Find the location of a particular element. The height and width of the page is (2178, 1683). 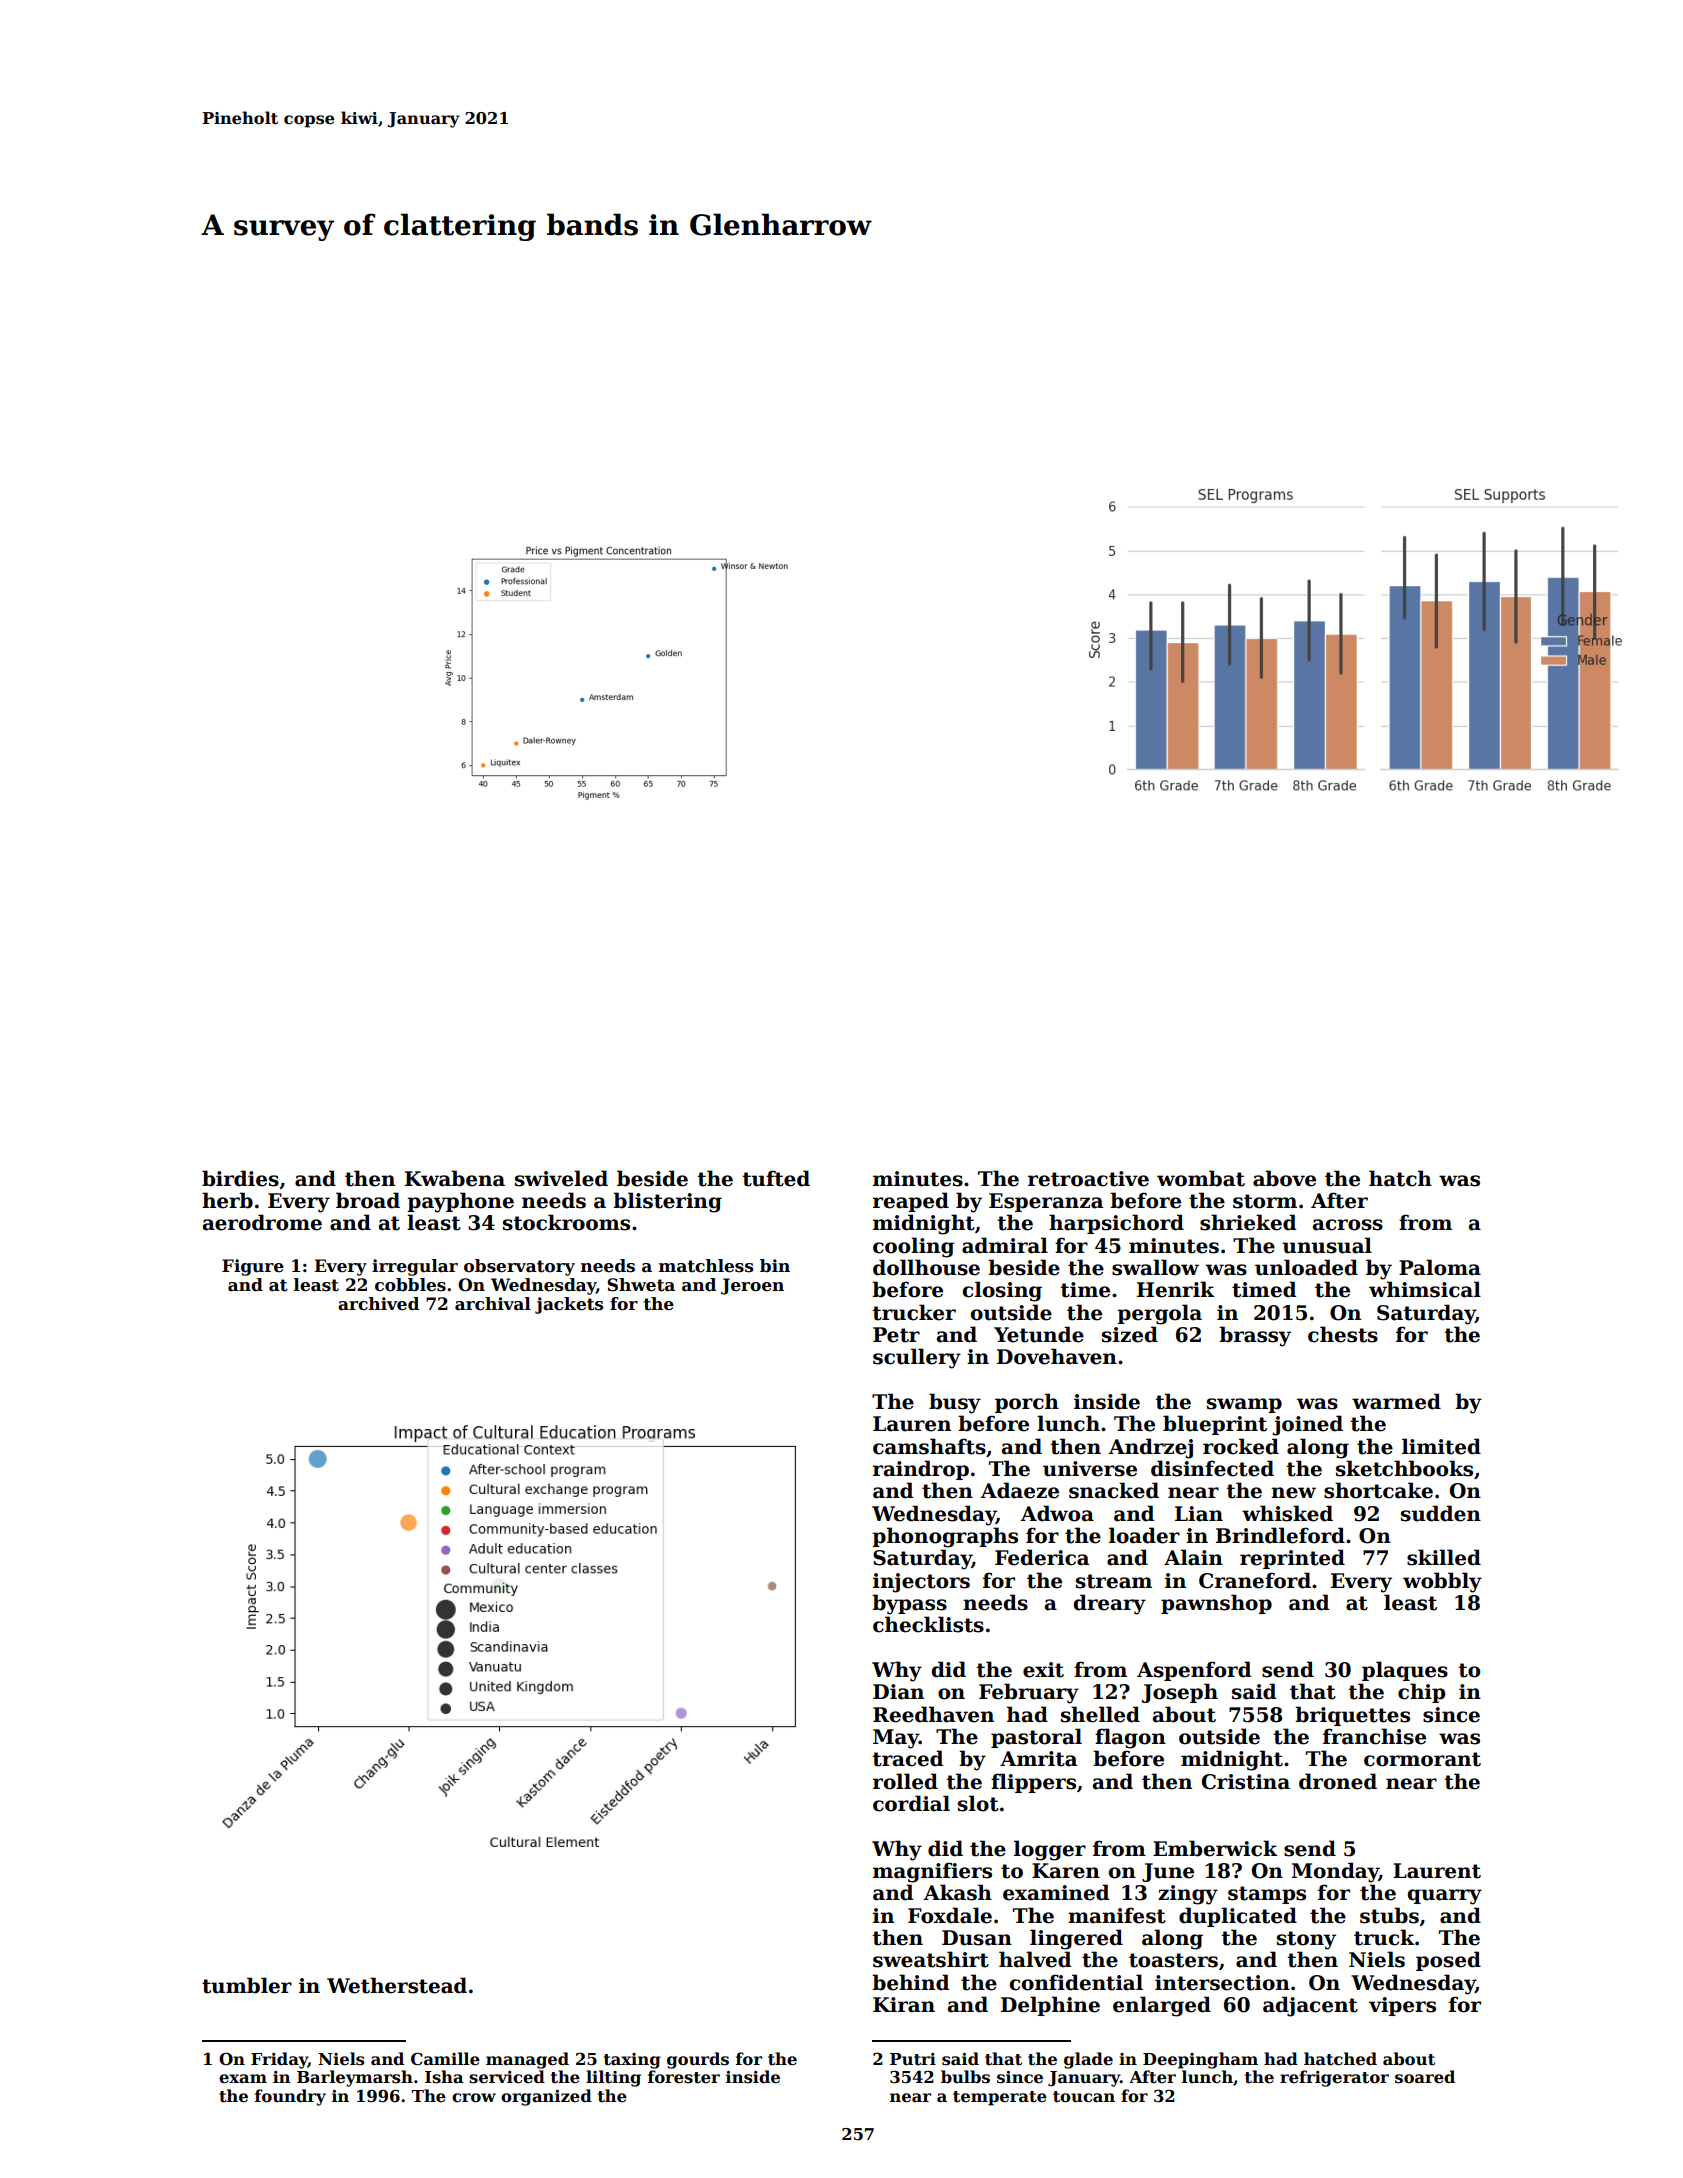

tufted is located at coordinates (776, 1178).
